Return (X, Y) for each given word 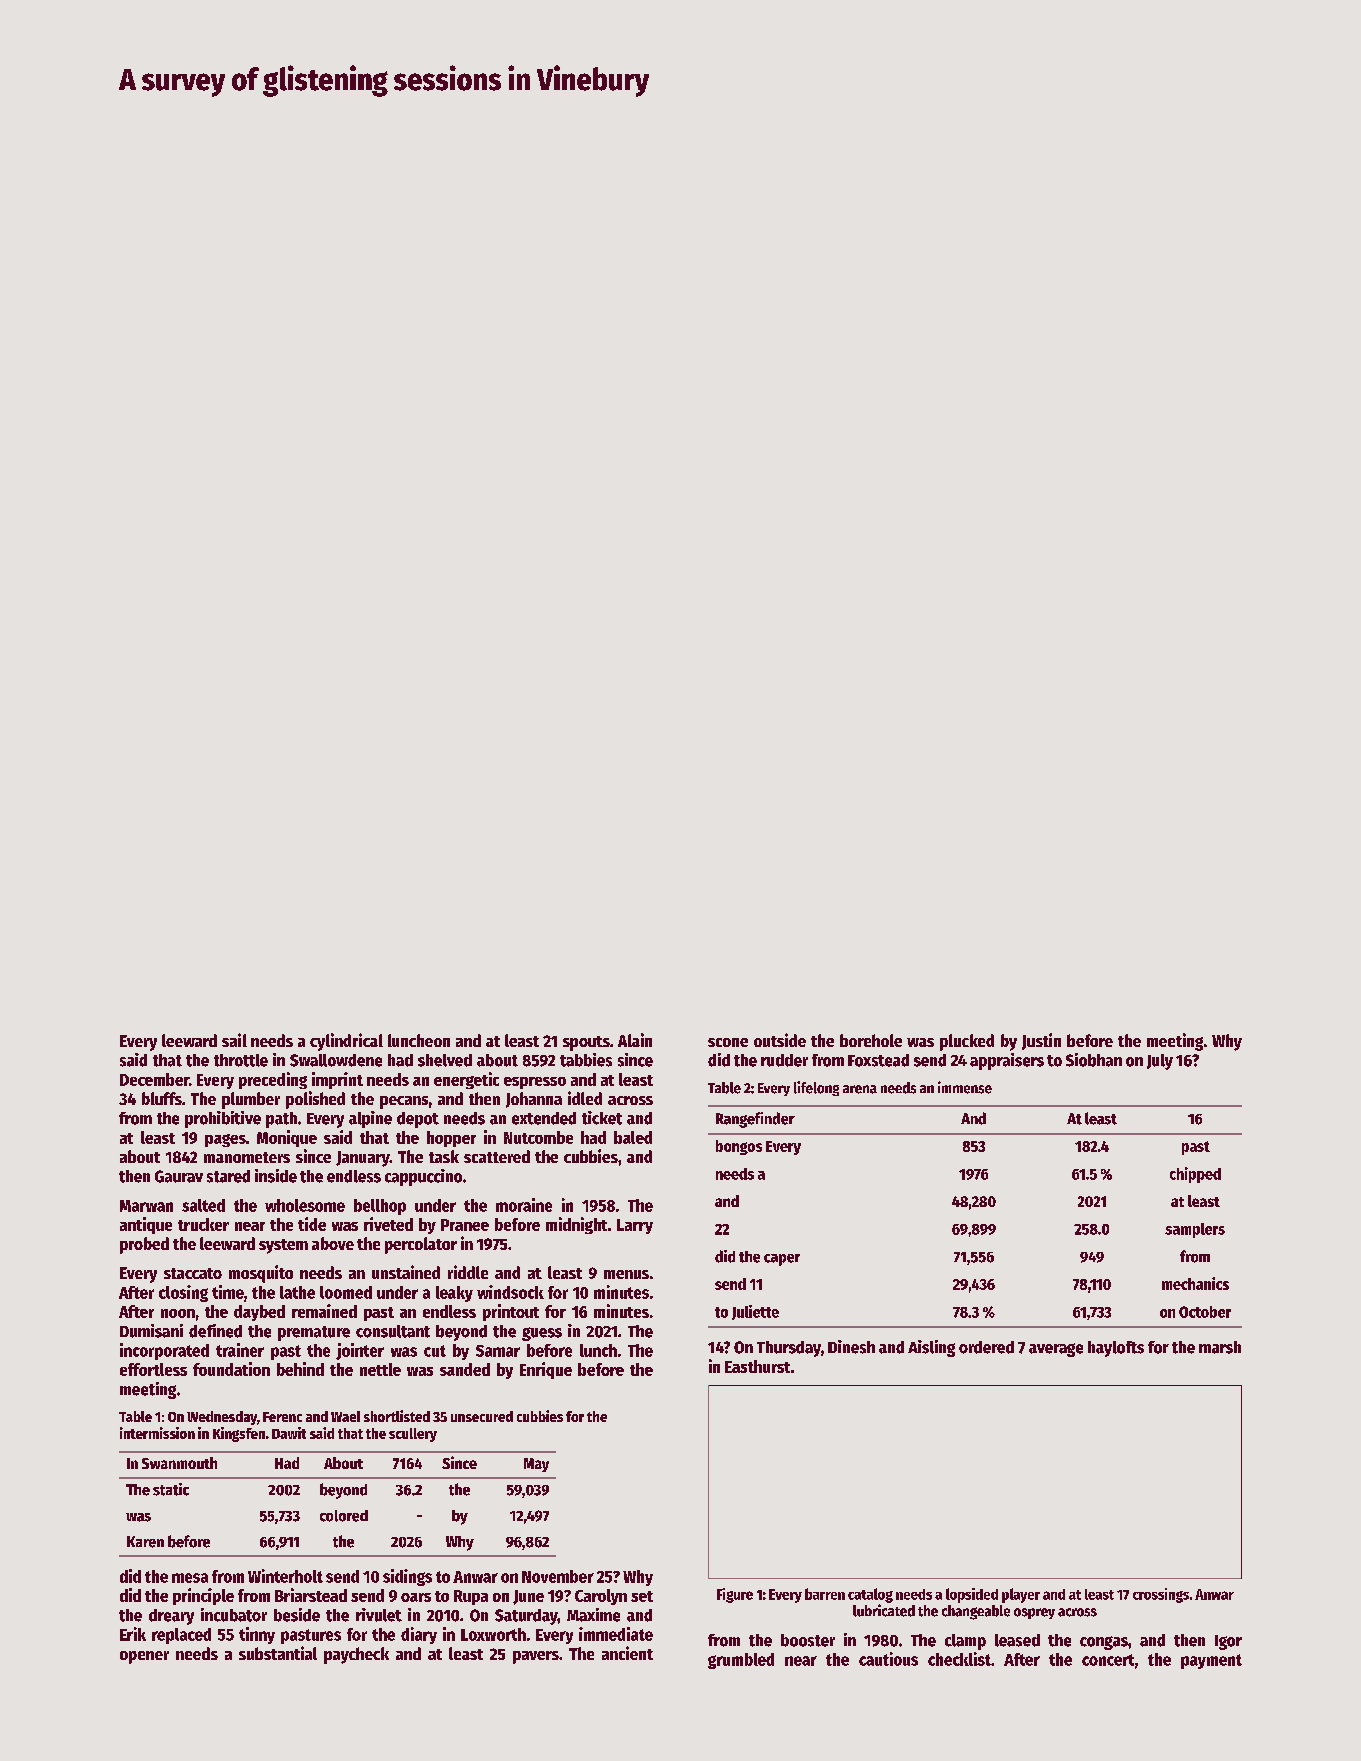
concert (1108, 1660)
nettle (380, 1369)
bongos (739, 1147)
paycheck (356, 1655)
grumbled (741, 1661)
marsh (1220, 1347)
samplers (1195, 1230)
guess (542, 1334)
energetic (466, 1080)
